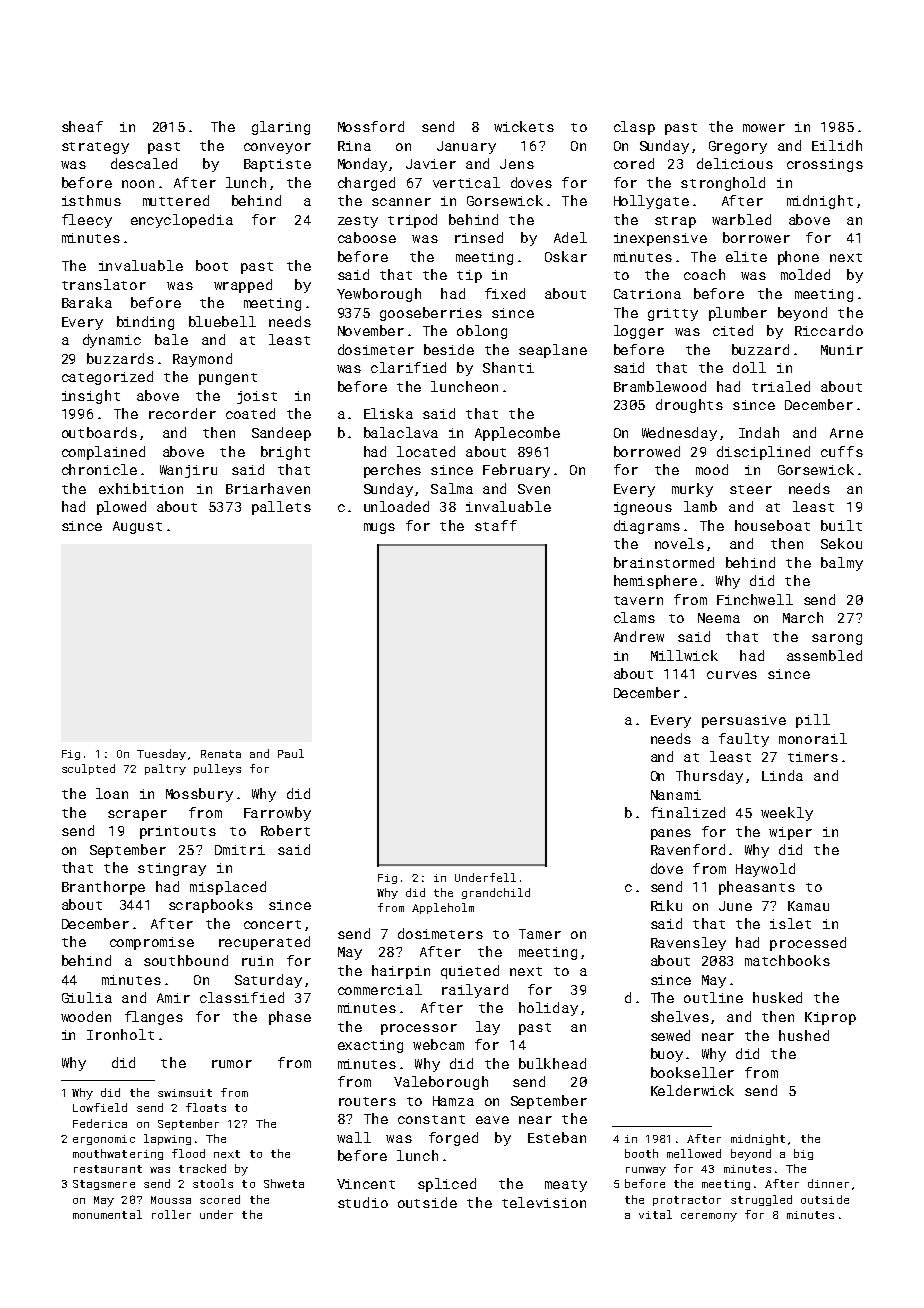 The height and width of the image is (1308, 924). I want to click on November, so click(371, 330).
